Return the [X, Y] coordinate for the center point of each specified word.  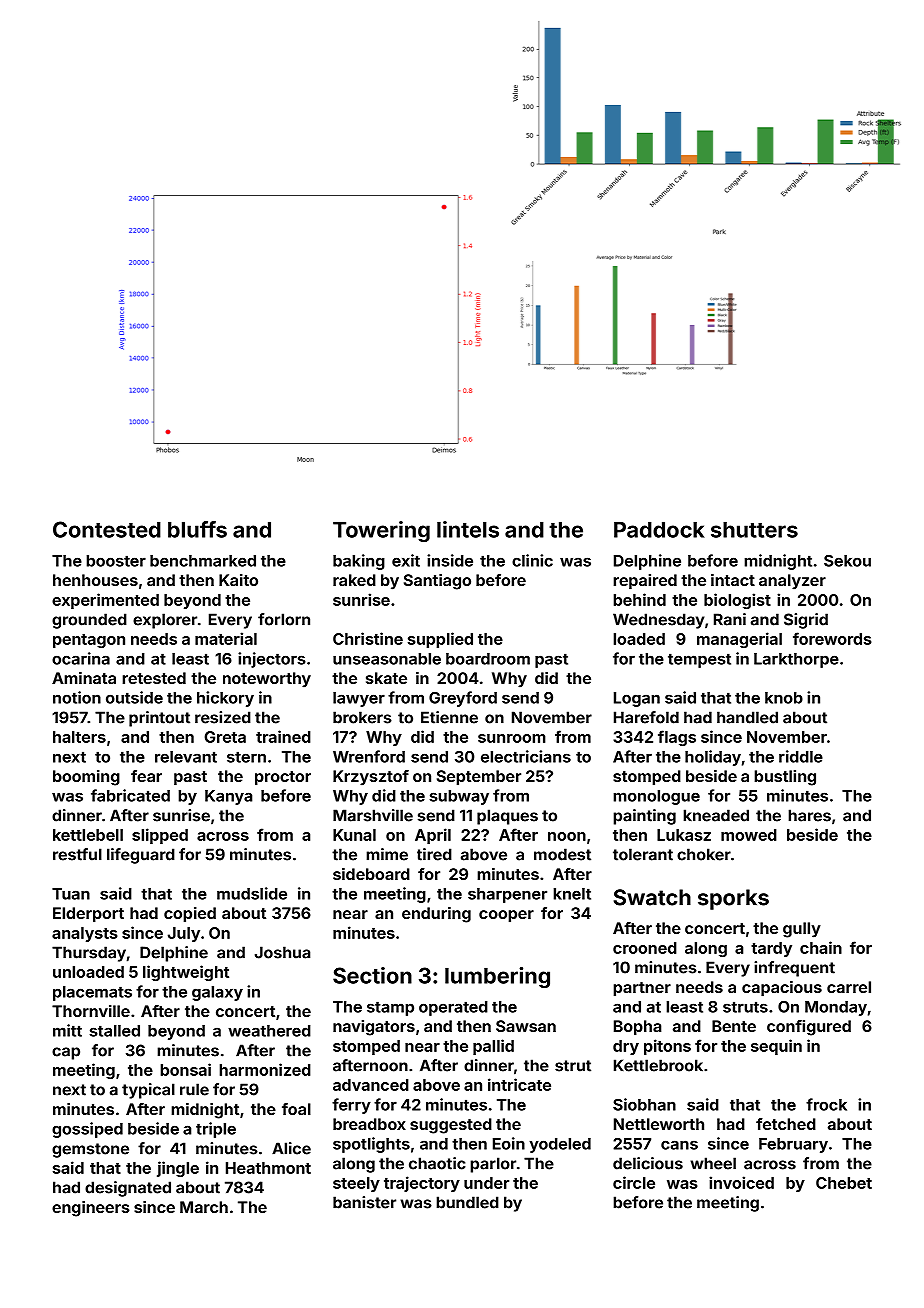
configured [809, 1028]
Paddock [659, 529]
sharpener [507, 895]
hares [809, 815]
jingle [178, 1169]
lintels [468, 529]
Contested [107, 529]
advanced [371, 1085]
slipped [160, 836]
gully [802, 930]
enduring [436, 915]
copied [190, 915]
